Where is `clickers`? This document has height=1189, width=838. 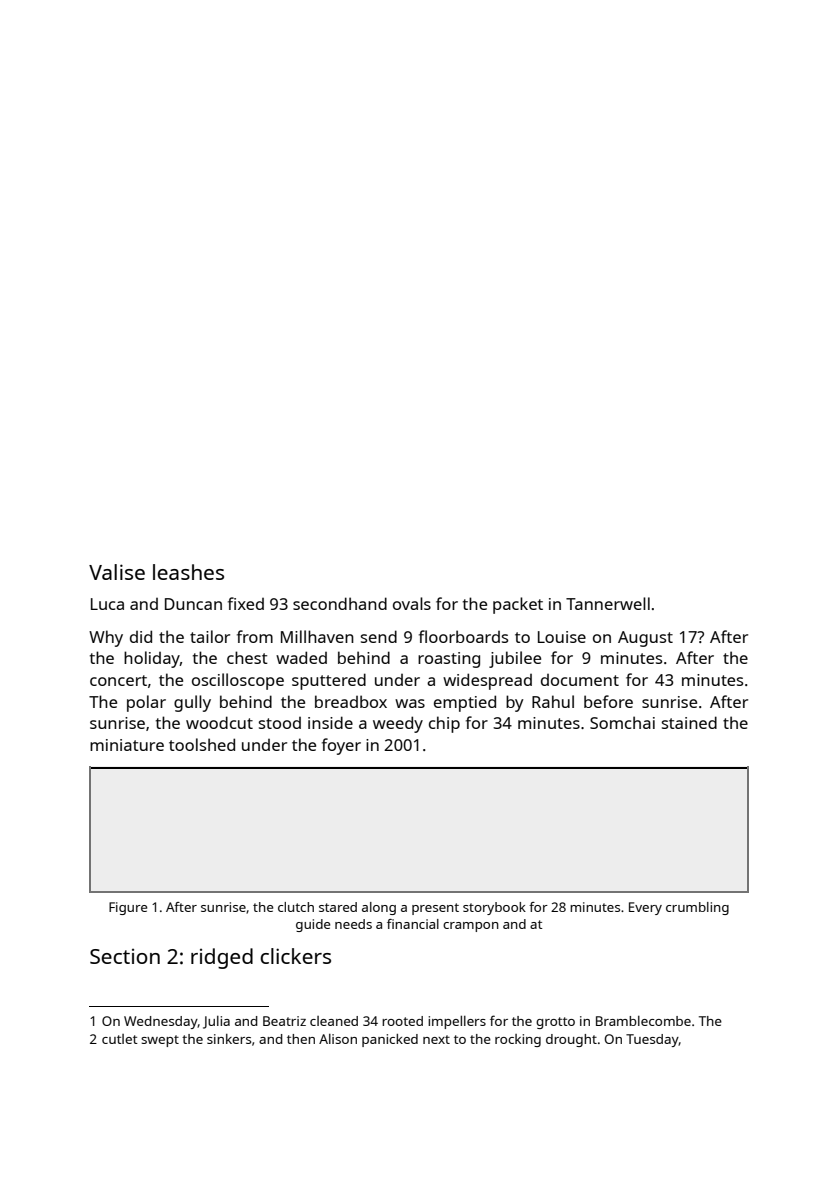 clickers is located at coordinates (295, 956).
